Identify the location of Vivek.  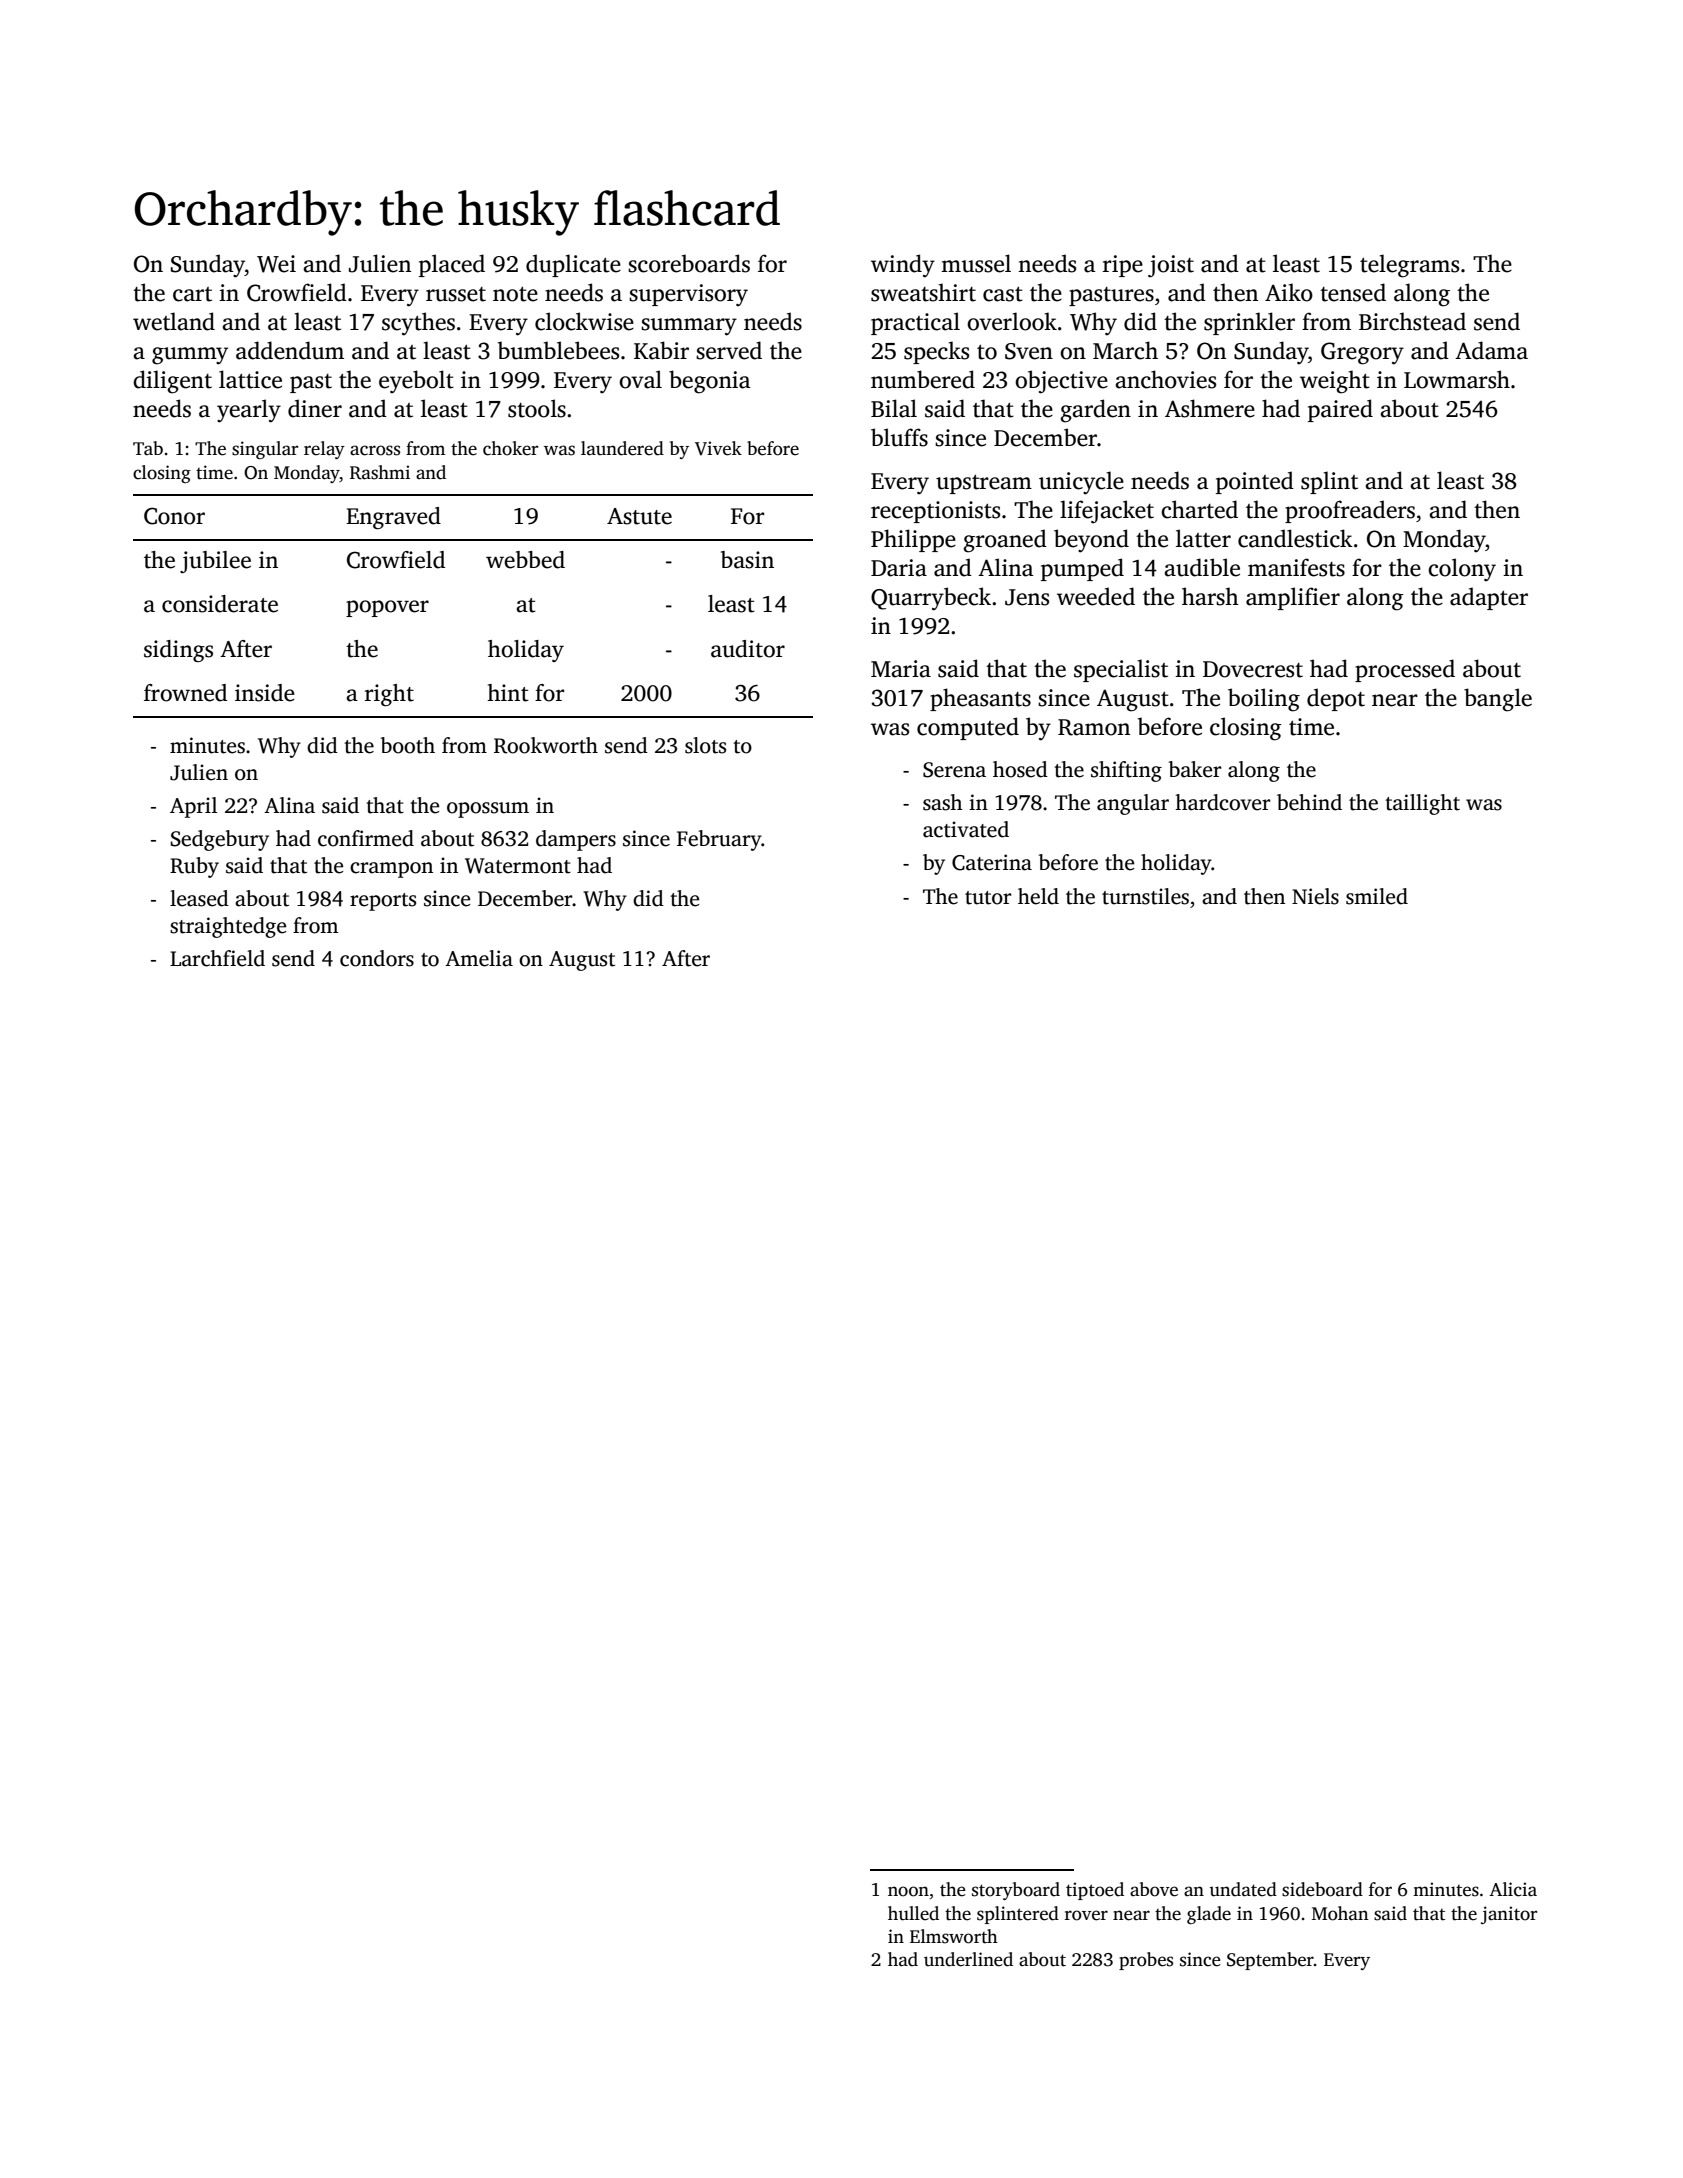
(718, 448).
